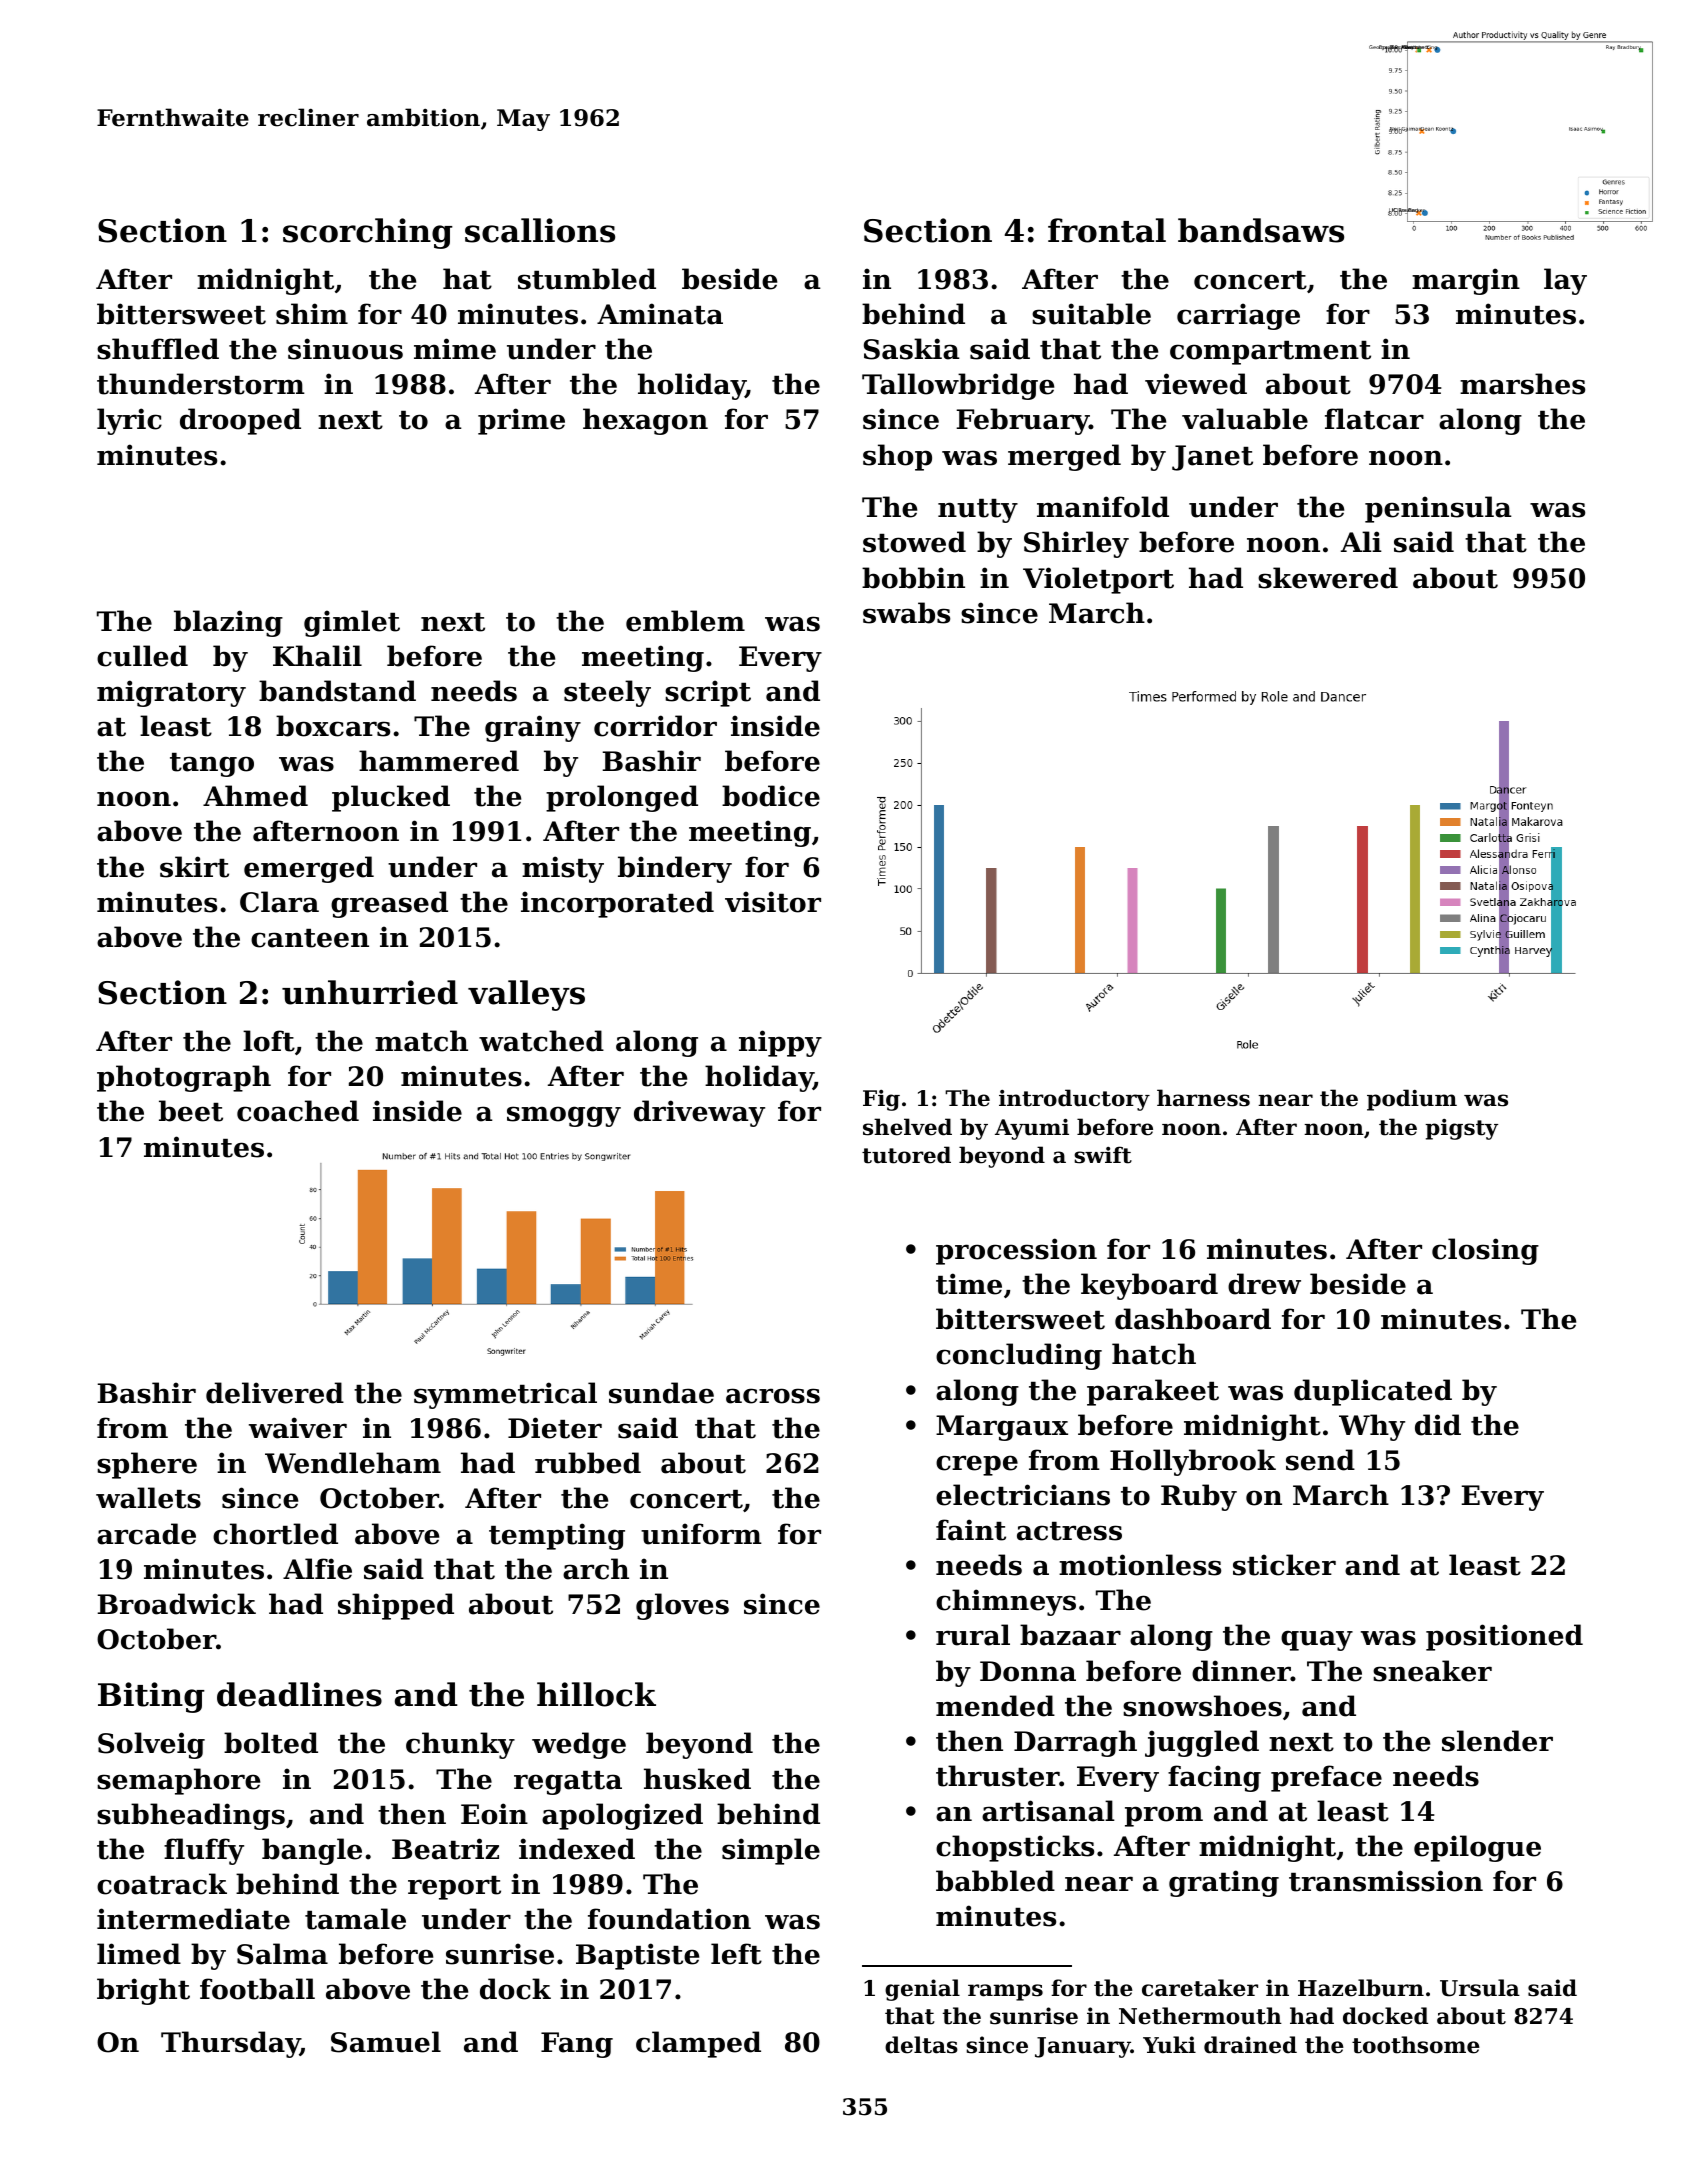 The height and width of the document is (2178, 1683). I want to click on rural, so click(973, 1635).
